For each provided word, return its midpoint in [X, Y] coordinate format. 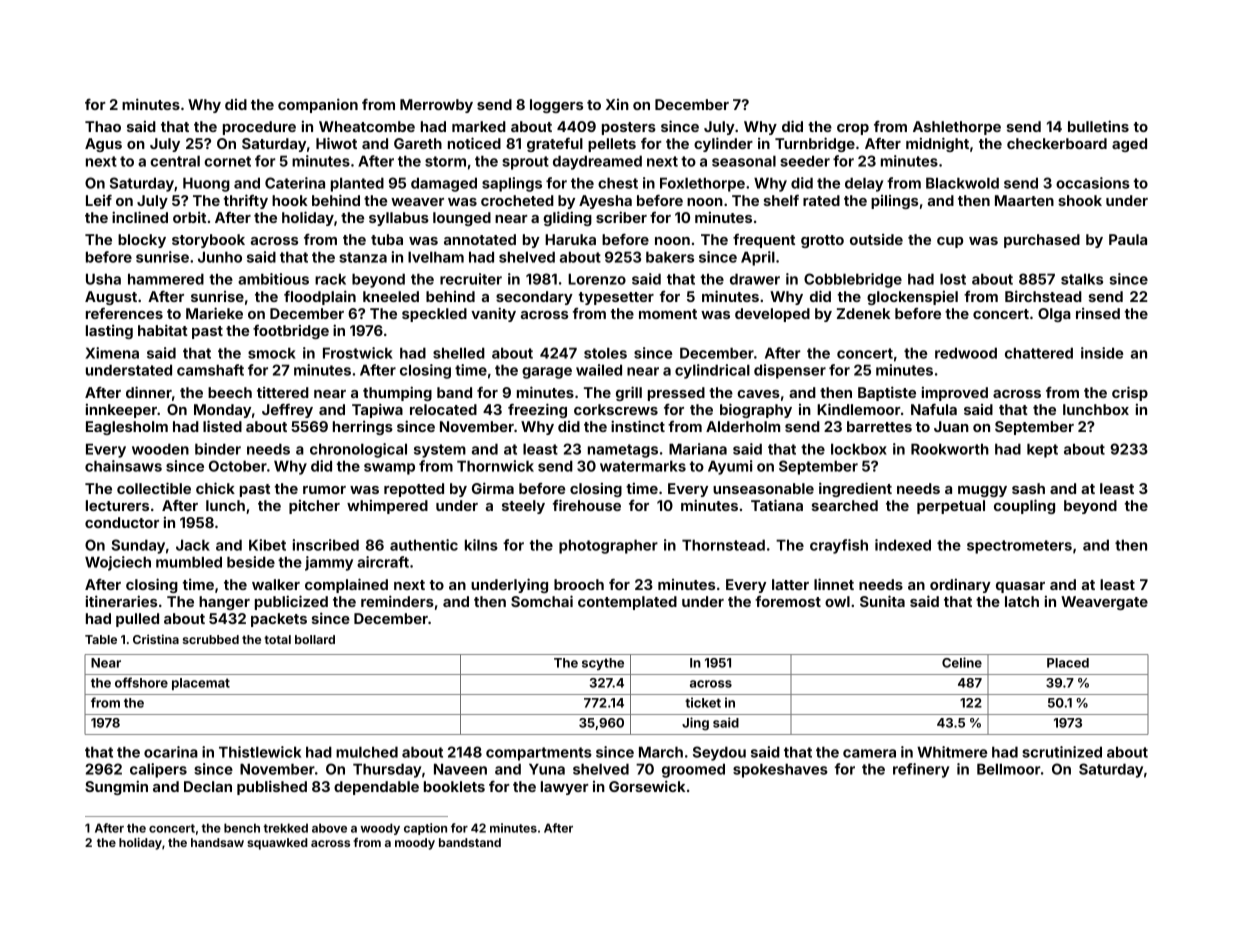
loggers [556, 106]
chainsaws [123, 466]
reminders [397, 601]
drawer [755, 279]
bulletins [1098, 126]
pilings [894, 202]
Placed [1068, 663]
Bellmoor [1009, 769]
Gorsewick [647, 786]
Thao [103, 126]
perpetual [951, 507]
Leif [99, 200]
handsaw [217, 842]
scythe [603, 664]
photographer [608, 546]
